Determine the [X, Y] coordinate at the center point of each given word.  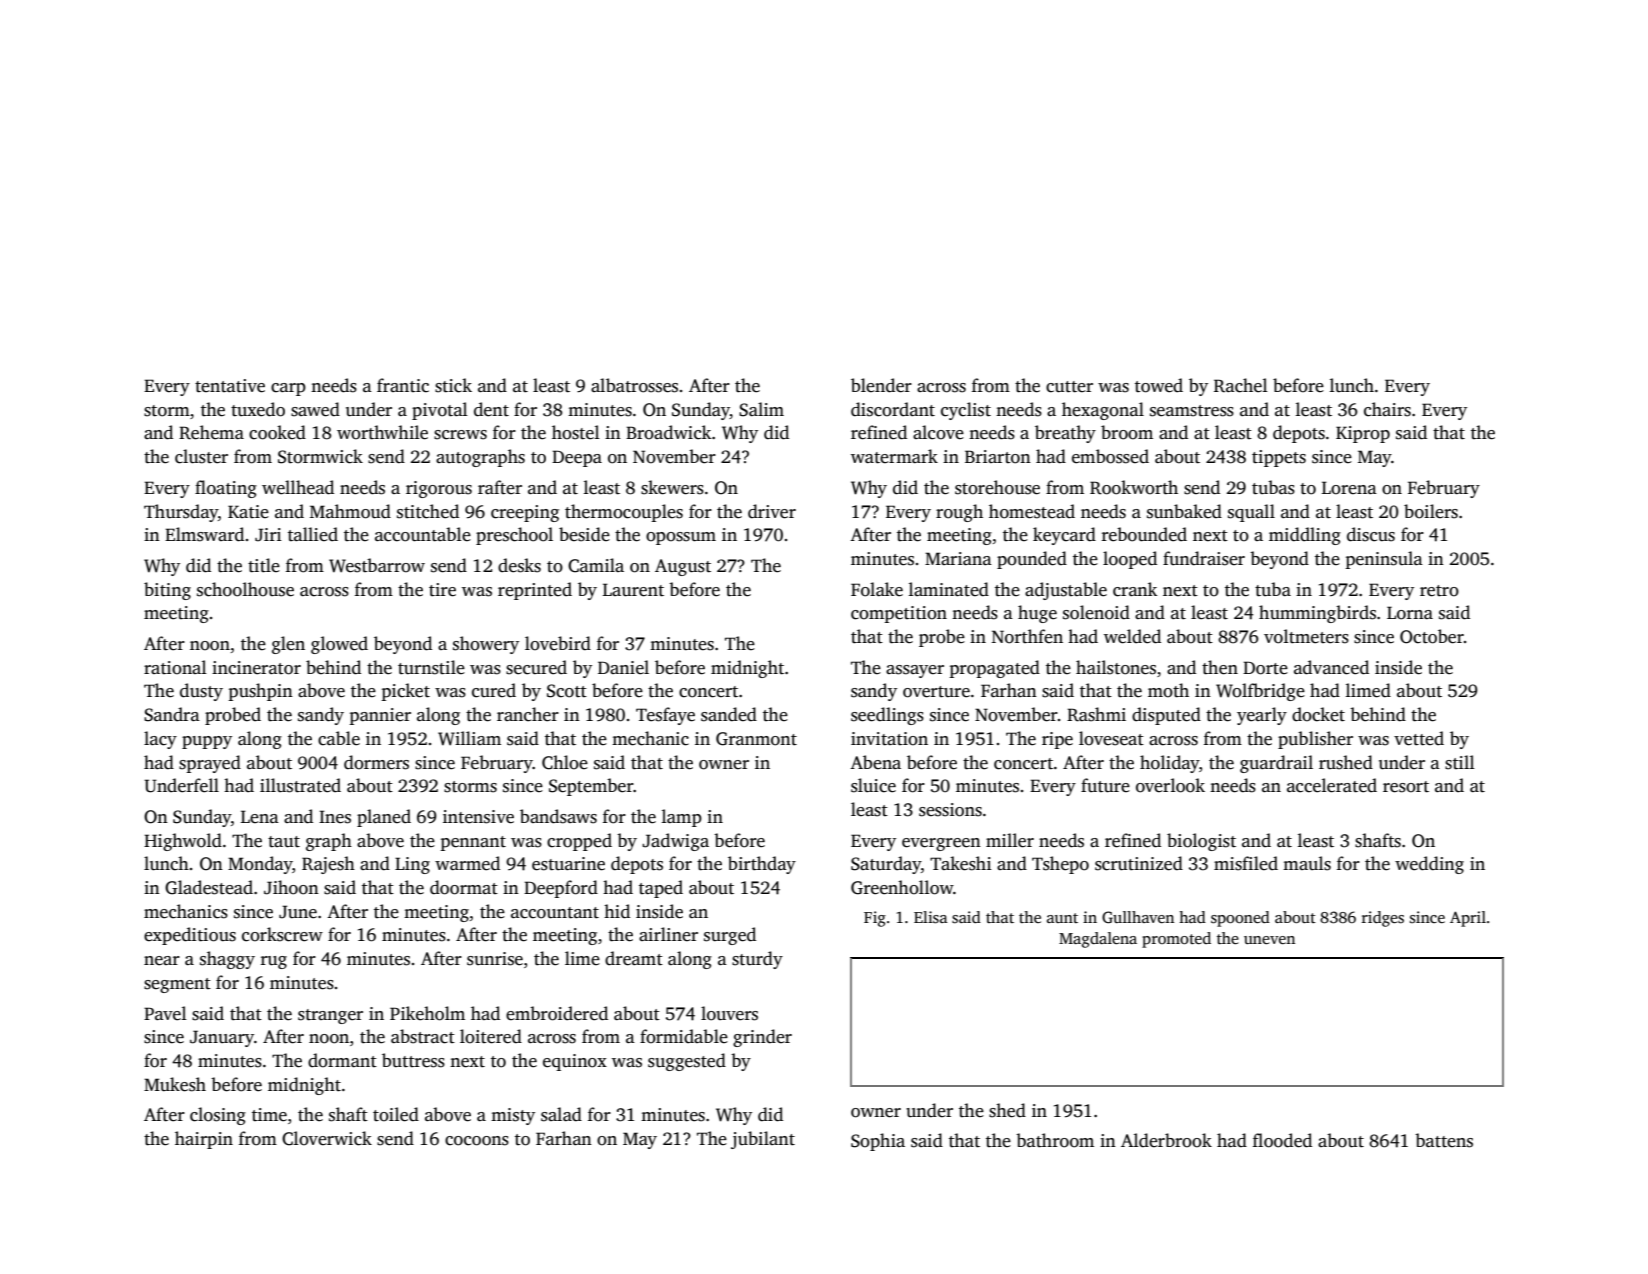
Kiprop [1363, 434]
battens [1444, 1140]
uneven [1269, 940]
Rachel [1241, 385]
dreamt [634, 958]
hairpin [204, 1140]
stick [453, 385]
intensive [478, 817]
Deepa [577, 458]
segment [177, 985]
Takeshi [961, 863]
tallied [313, 534]
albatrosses [634, 385]
